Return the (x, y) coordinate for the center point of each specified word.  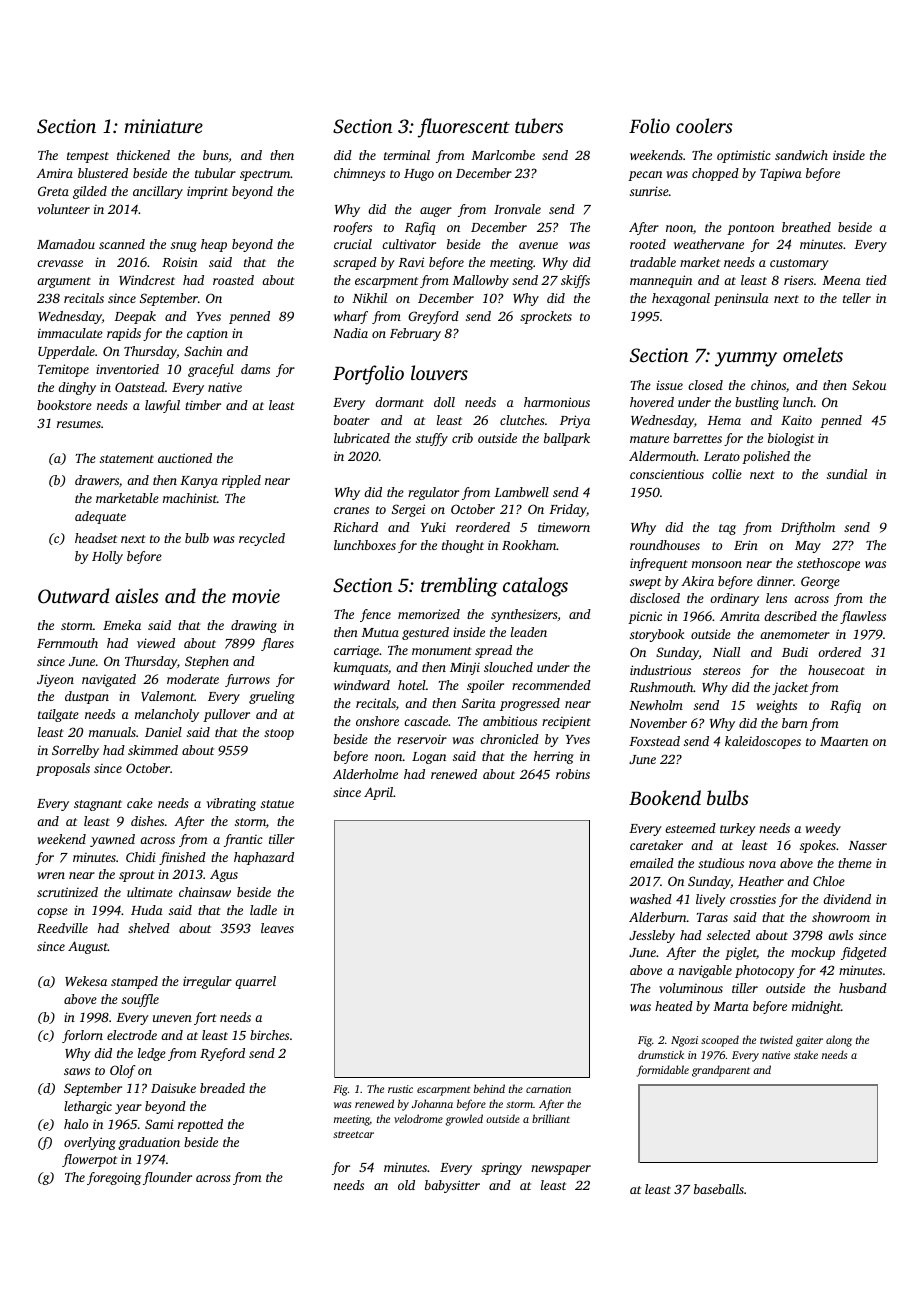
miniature (163, 126)
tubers (539, 125)
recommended (551, 685)
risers (799, 280)
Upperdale (66, 352)
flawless (863, 617)
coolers (704, 125)
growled (464, 1120)
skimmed (153, 750)
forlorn (82, 1036)
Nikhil (369, 298)
